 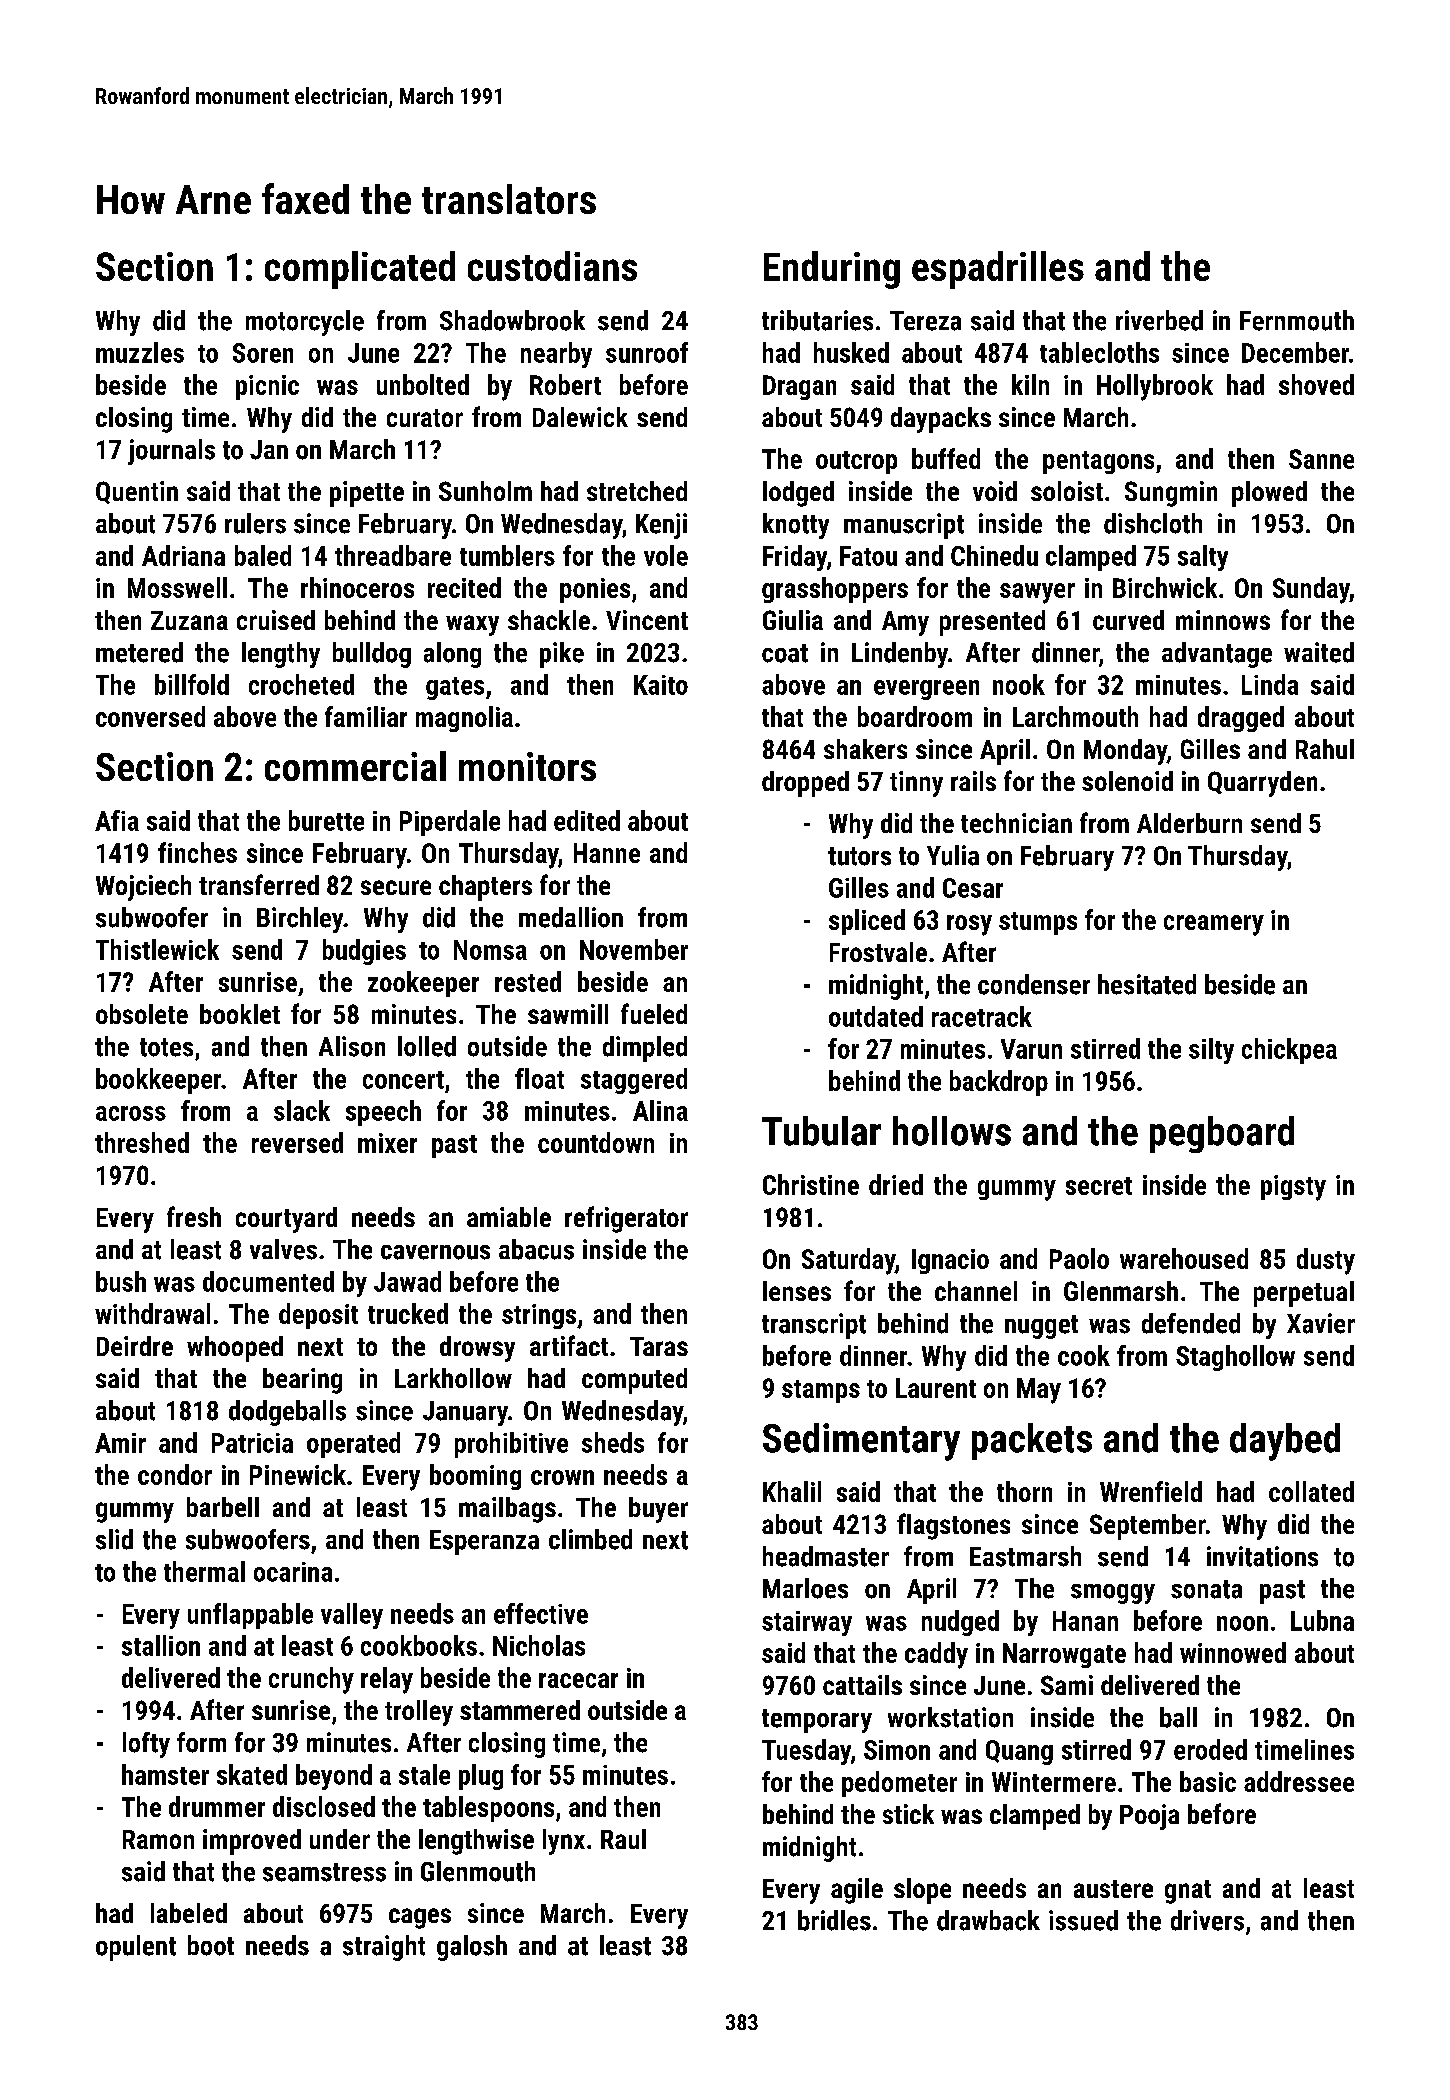 What do you see at coordinates (1297, 320) in the page?
I see `Fernmouth` at bounding box center [1297, 320].
